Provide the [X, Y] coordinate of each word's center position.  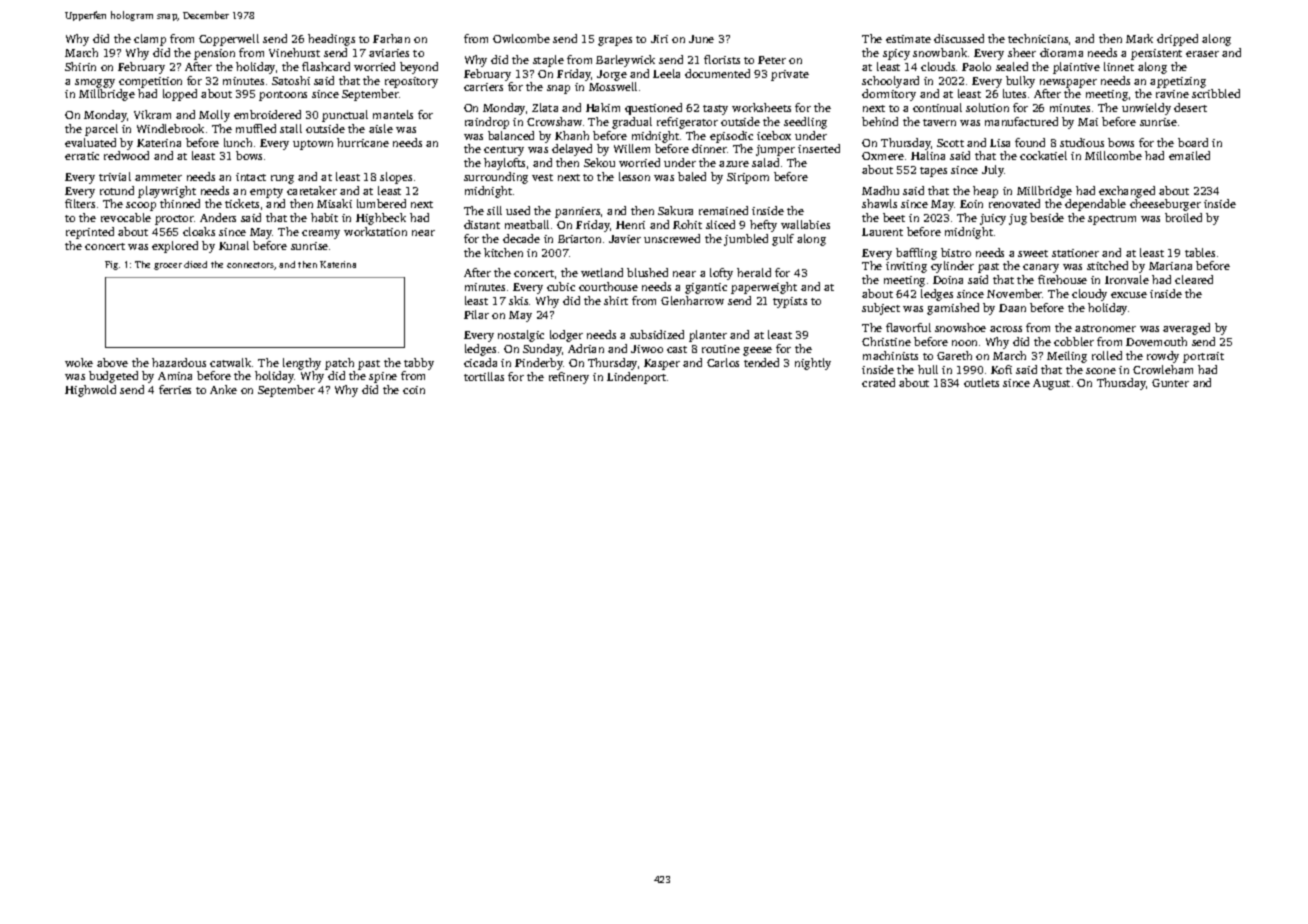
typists [790, 302]
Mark [1139, 38]
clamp [150, 40]
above [112, 362]
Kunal [234, 245]
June [701, 39]
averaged [1186, 329]
